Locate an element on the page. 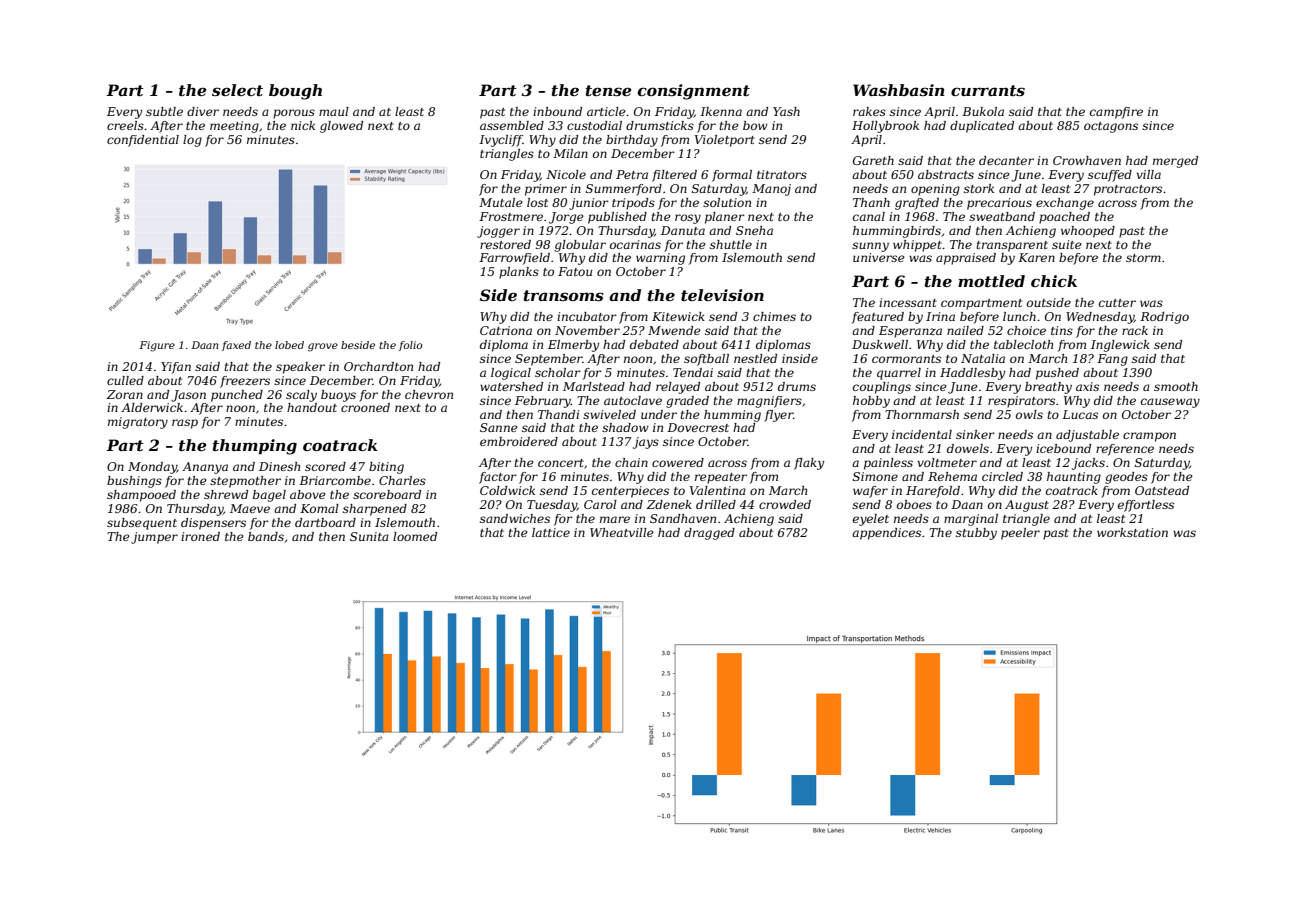  warning is located at coordinates (660, 259).
